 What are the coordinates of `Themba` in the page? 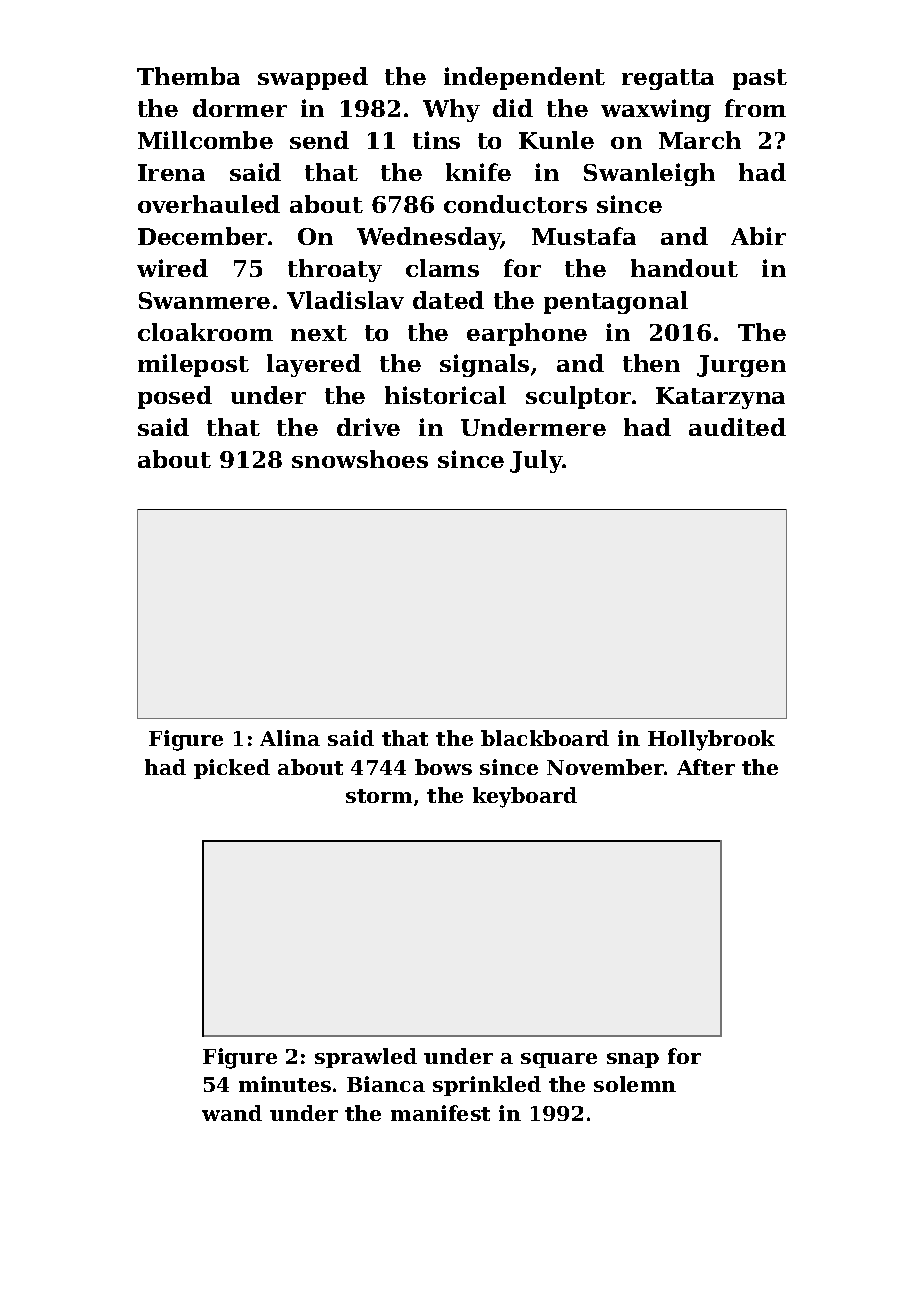 It's located at (188, 76).
